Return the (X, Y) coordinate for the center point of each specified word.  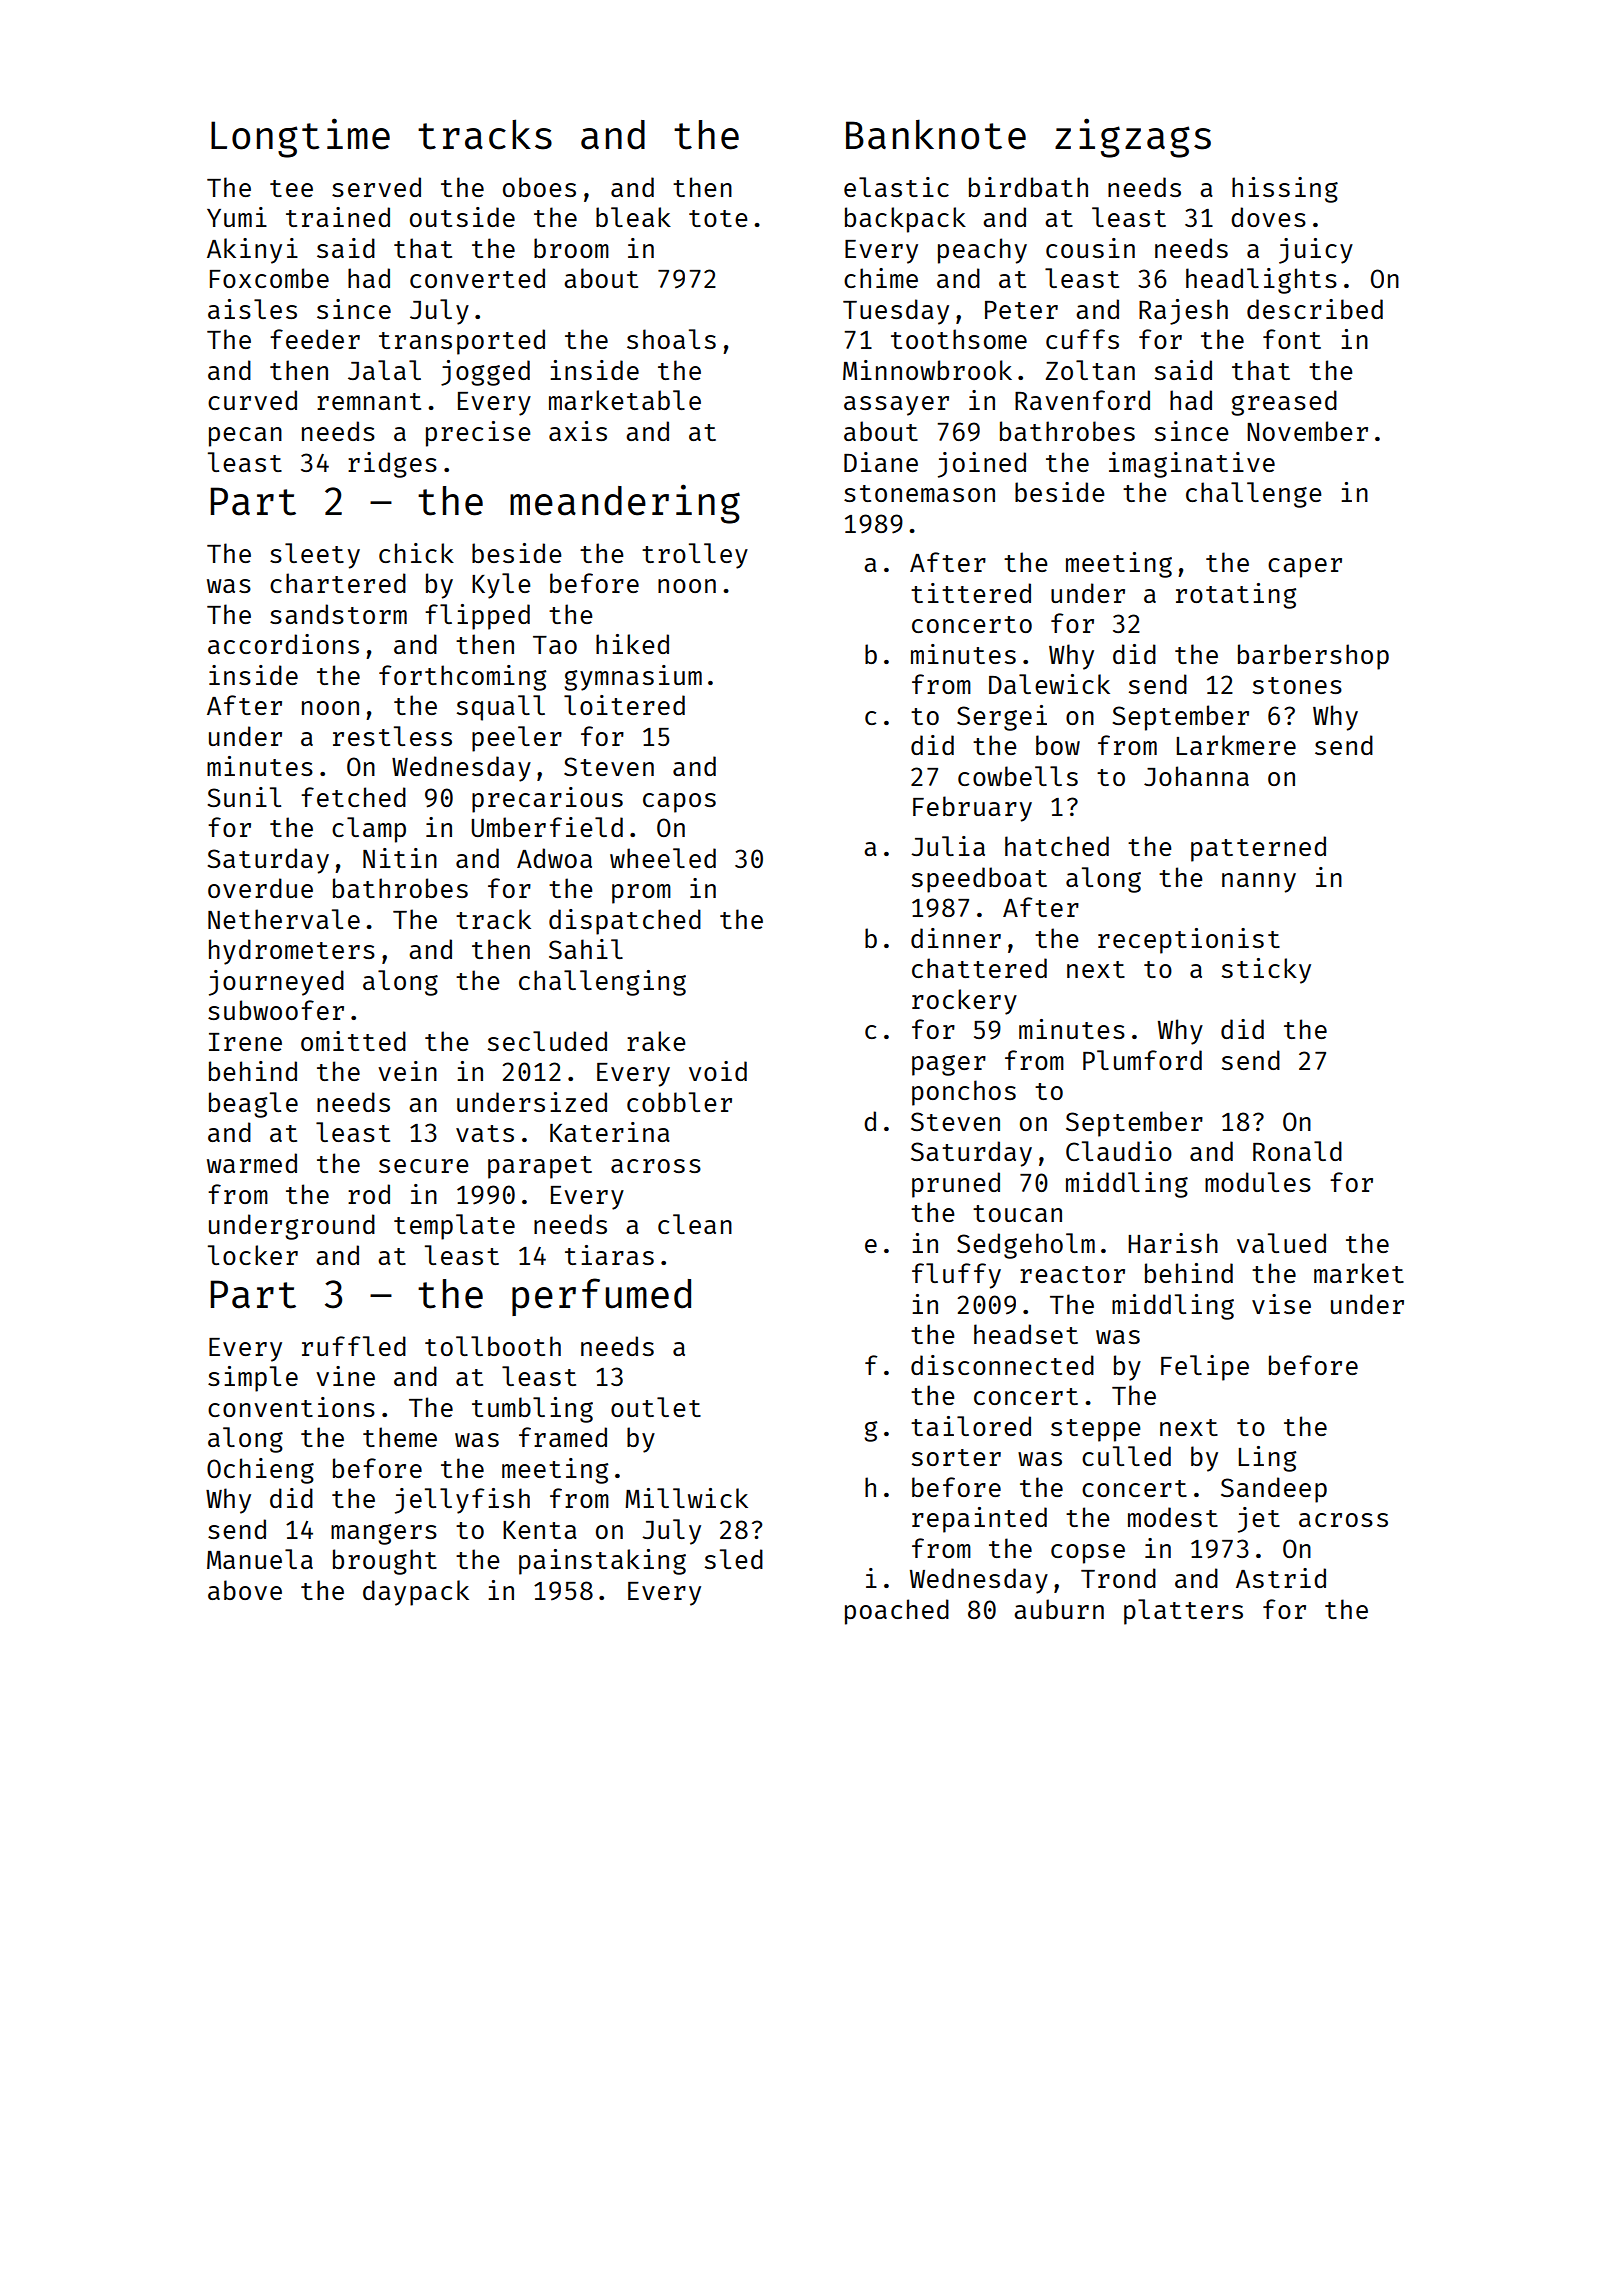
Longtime (300, 138)
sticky (1266, 971)
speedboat (979, 880)
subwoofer (276, 1010)
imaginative (1192, 465)
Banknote (936, 134)
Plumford (1142, 1060)
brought (385, 1562)
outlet (656, 1407)
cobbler (679, 1102)
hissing (1285, 190)
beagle (253, 1105)
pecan (245, 437)
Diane (881, 462)
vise (1281, 1304)
